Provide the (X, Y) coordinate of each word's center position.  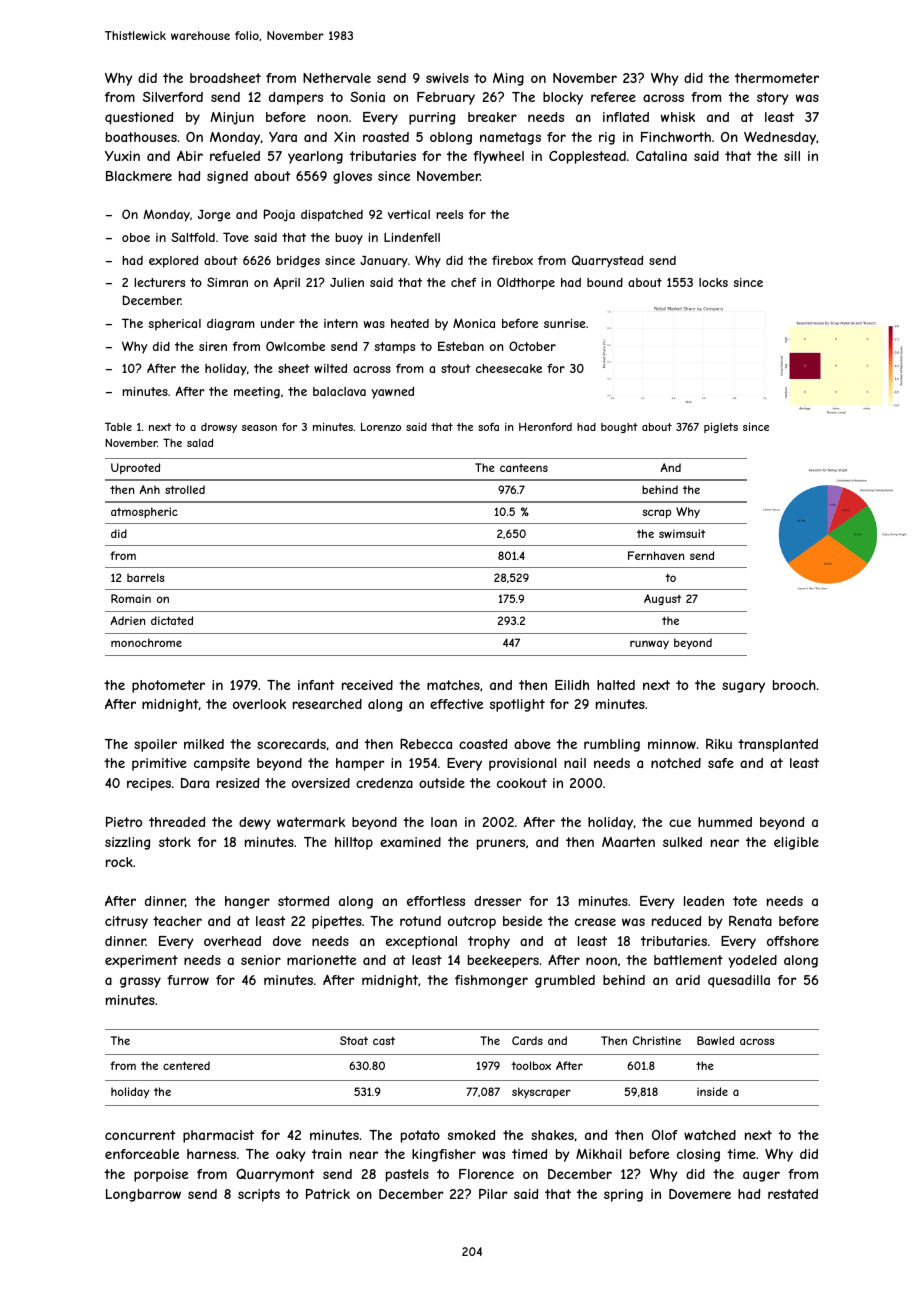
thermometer (777, 78)
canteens (524, 468)
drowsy (219, 428)
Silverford (173, 97)
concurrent (140, 1135)
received (367, 685)
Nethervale (337, 78)
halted (616, 685)
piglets (721, 428)
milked (204, 744)
